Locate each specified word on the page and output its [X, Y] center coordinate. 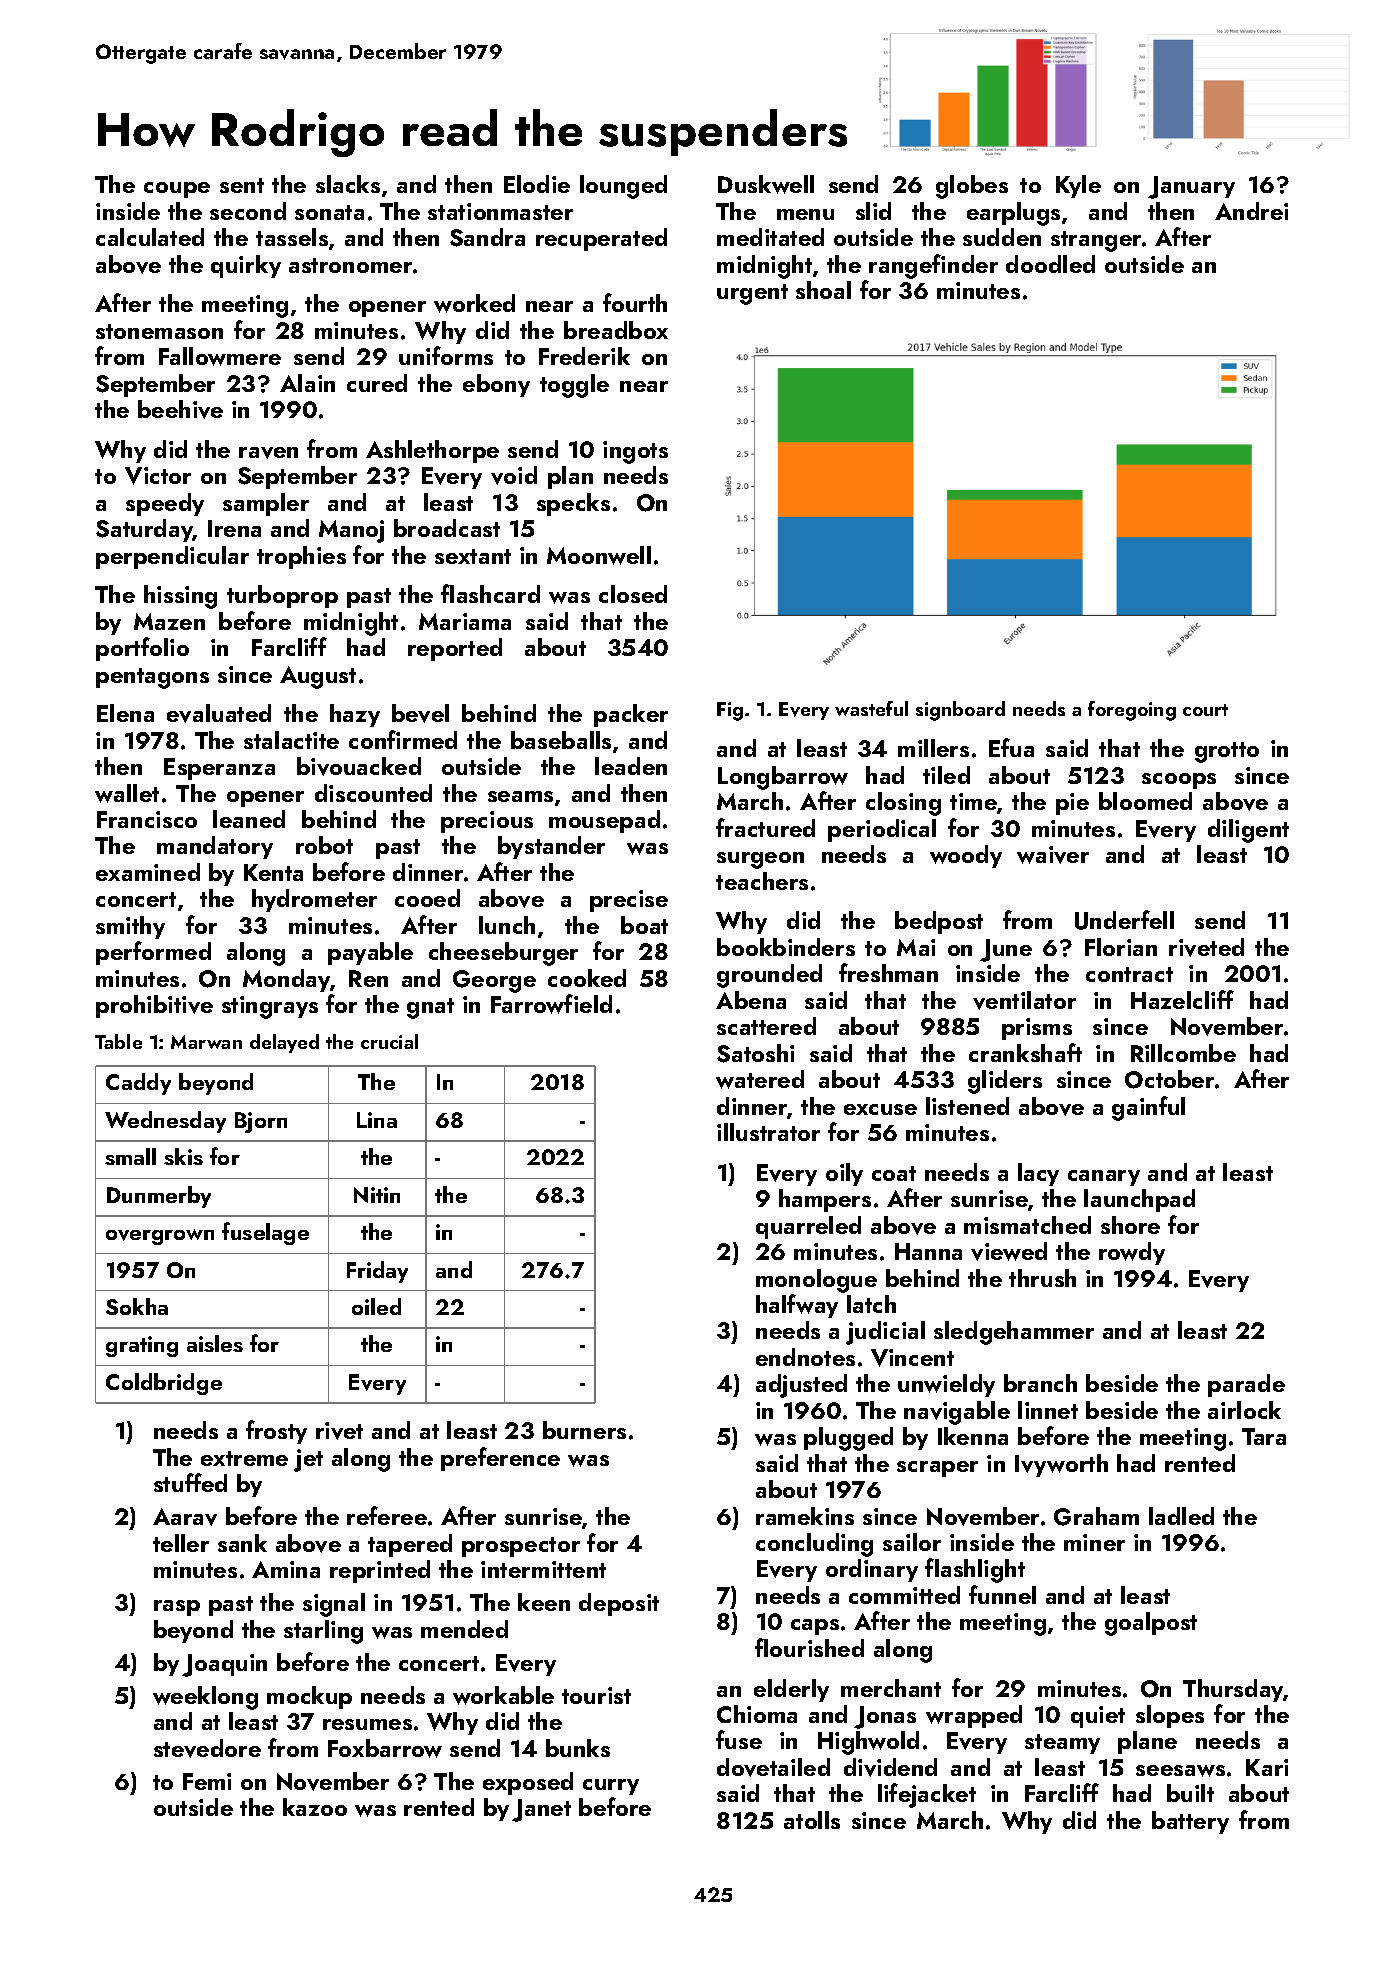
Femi [207, 1781]
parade [1246, 1385]
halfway [797, 1306]
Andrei [1251, 211]
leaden [631, 766]
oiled [376, 1306]
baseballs [561, 740]
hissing [180, 597]
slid [873, 211]
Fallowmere [220, 356]
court [1205, 710]
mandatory [215, 847]
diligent [1248, 831]
